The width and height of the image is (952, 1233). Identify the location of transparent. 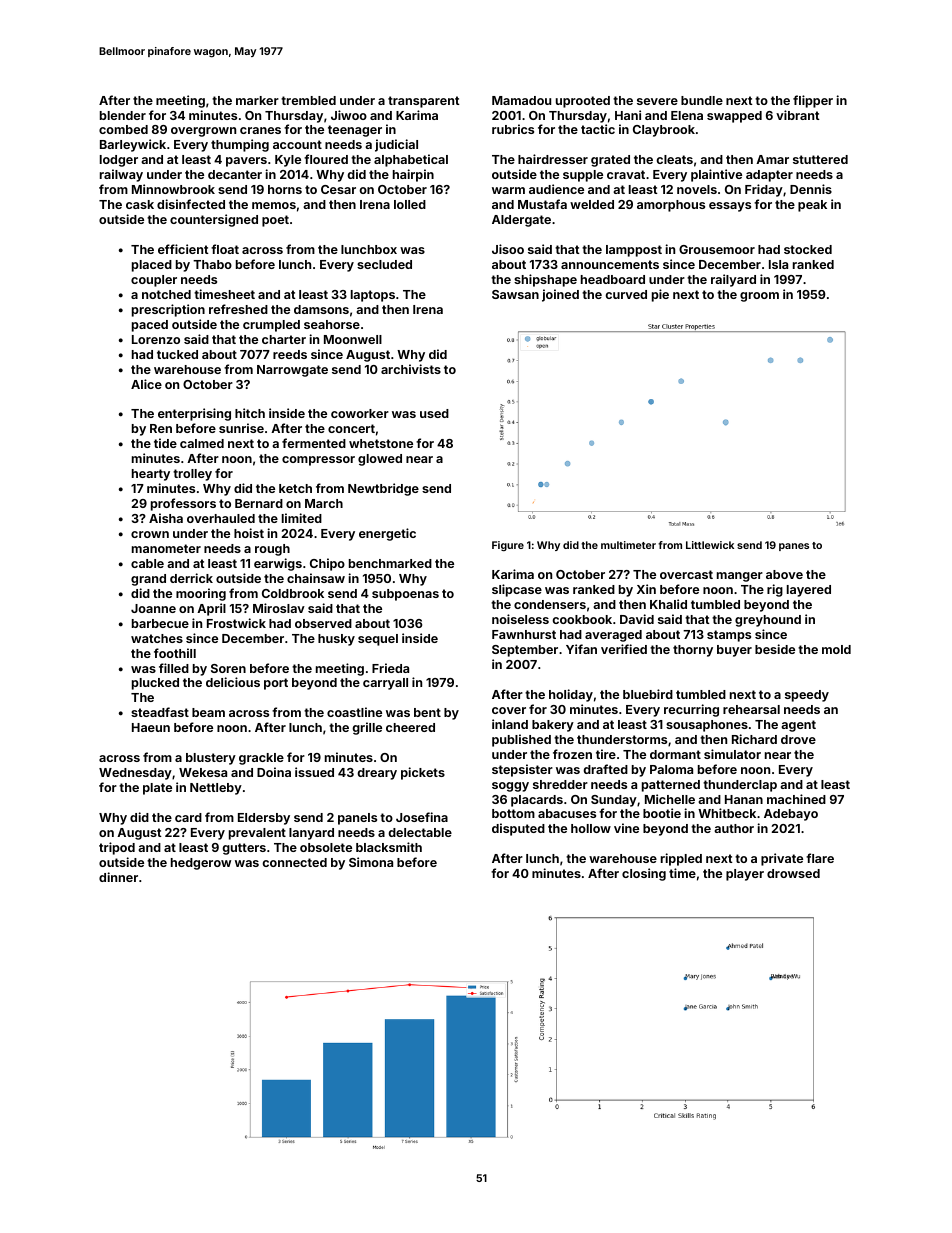
(424, 102).
